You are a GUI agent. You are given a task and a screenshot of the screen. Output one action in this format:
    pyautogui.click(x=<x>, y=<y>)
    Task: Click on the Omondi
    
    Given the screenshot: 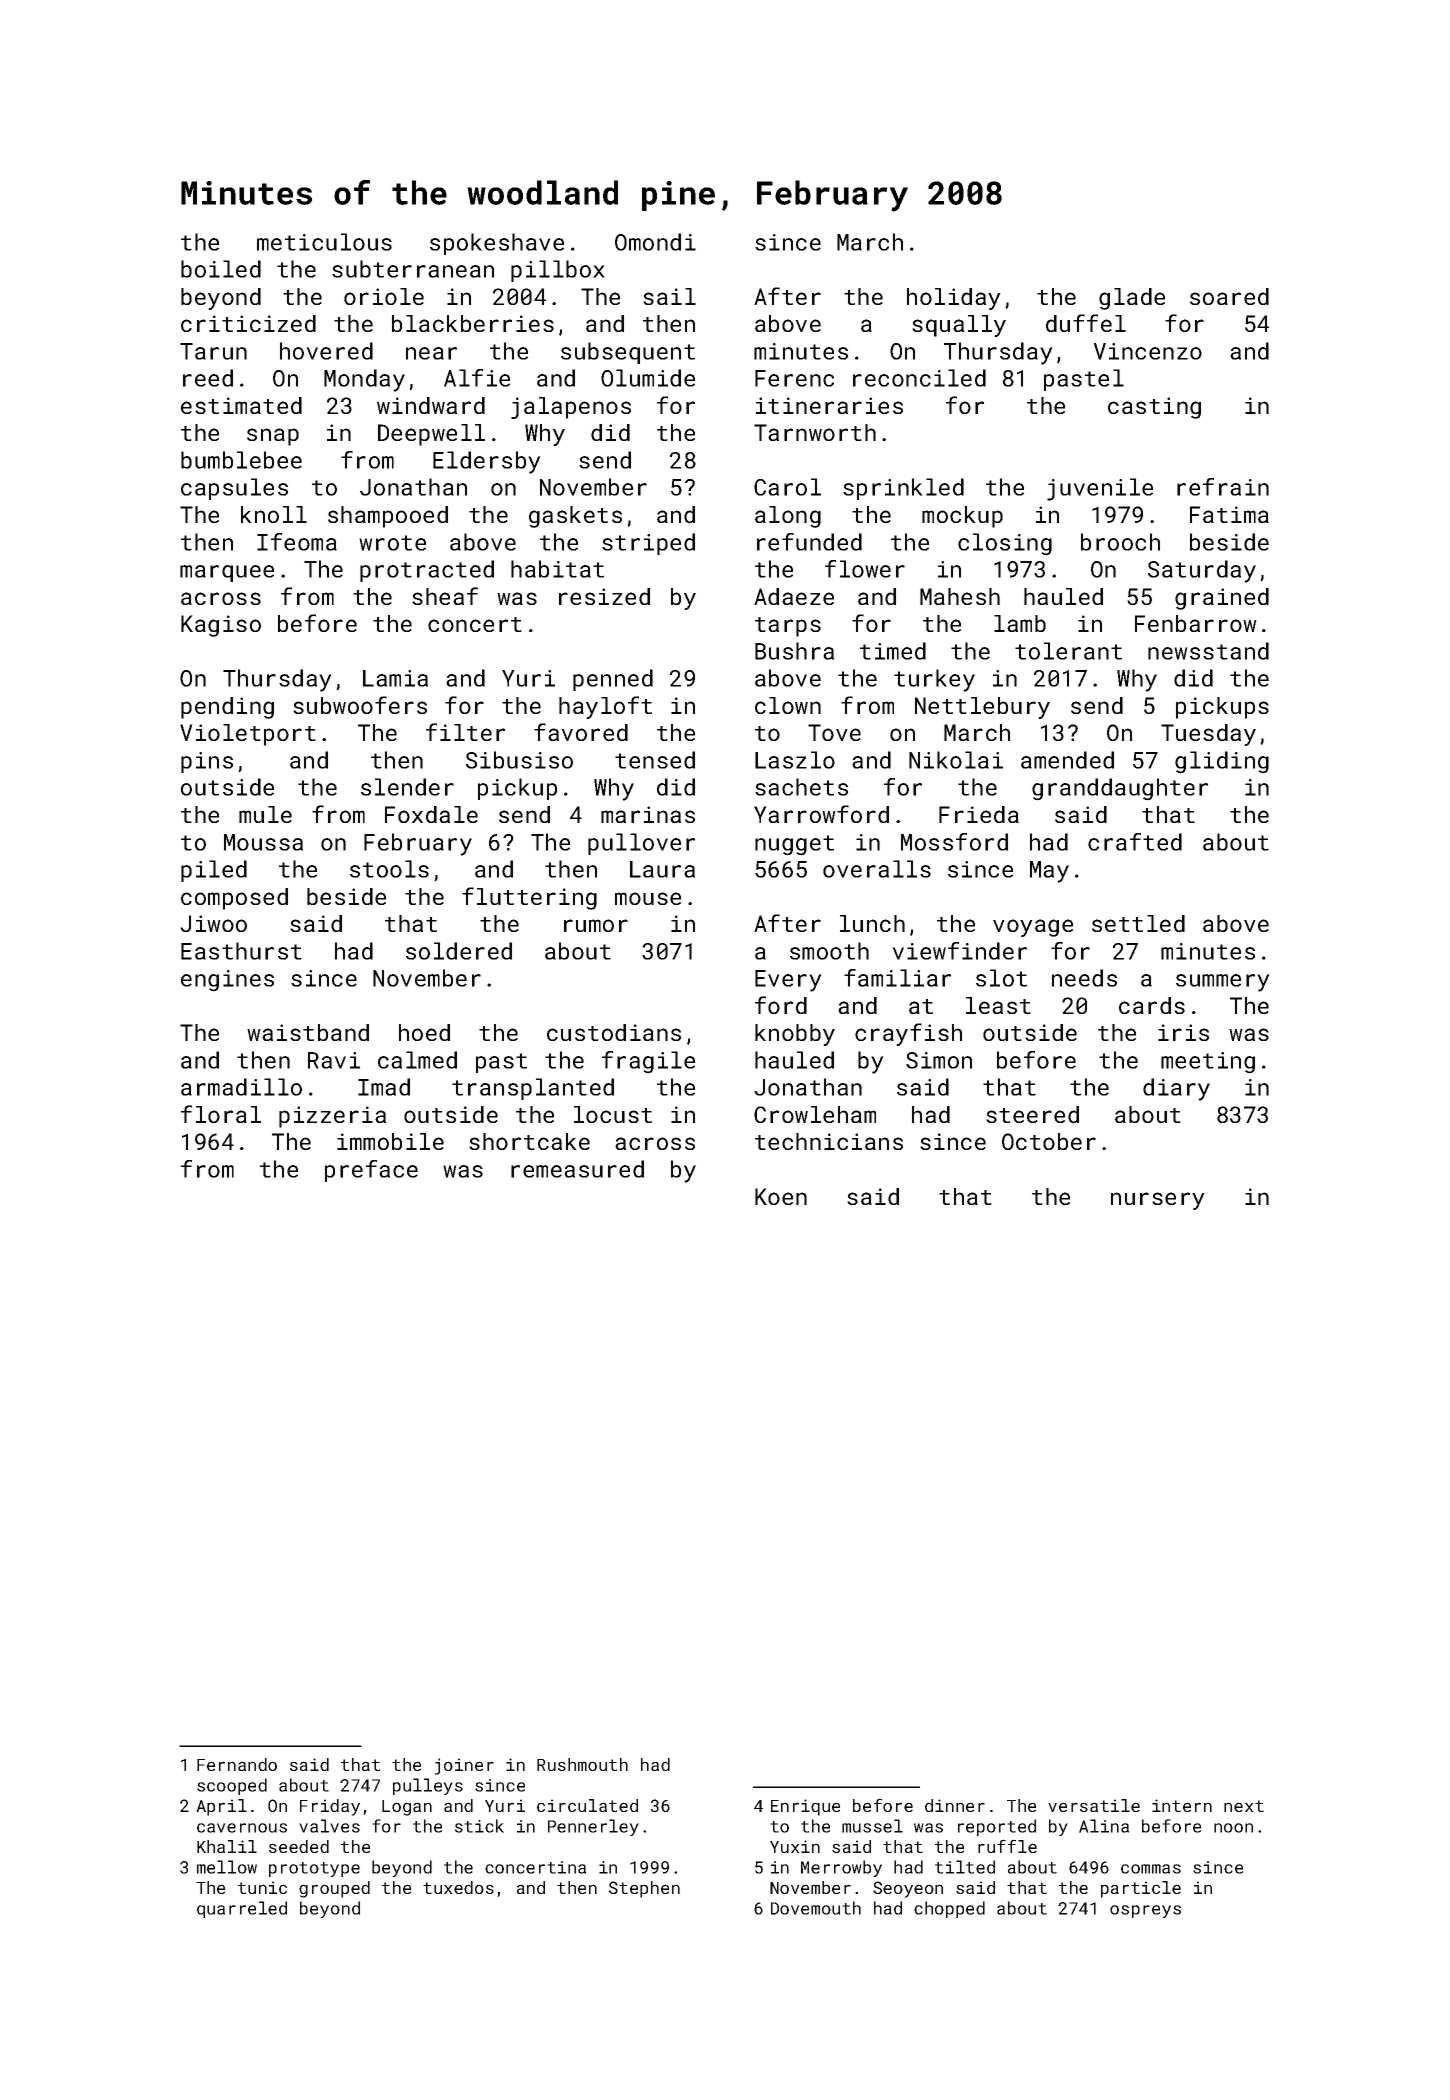 What is the action you would take?
    pyautogui.click(x=655, y=242)
